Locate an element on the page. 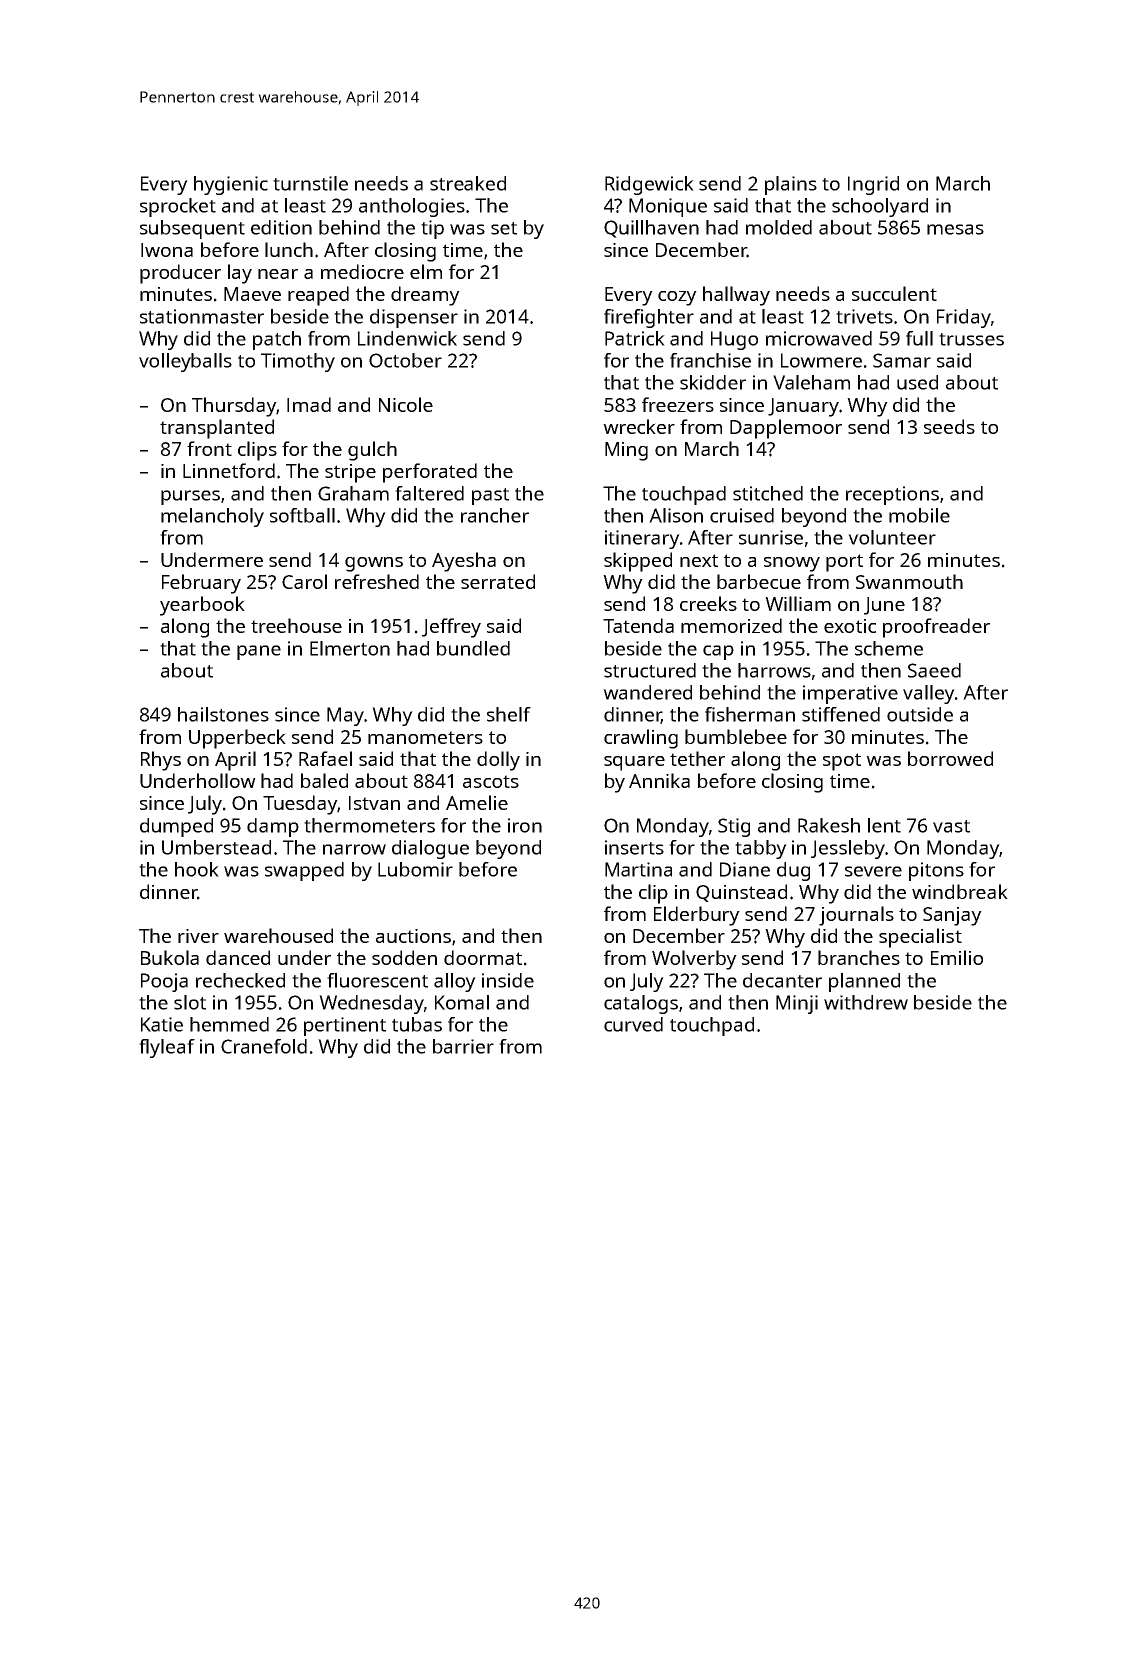 The height and width of the page is (1663, 1148). sprocket is located at coordinates (178, 207).
